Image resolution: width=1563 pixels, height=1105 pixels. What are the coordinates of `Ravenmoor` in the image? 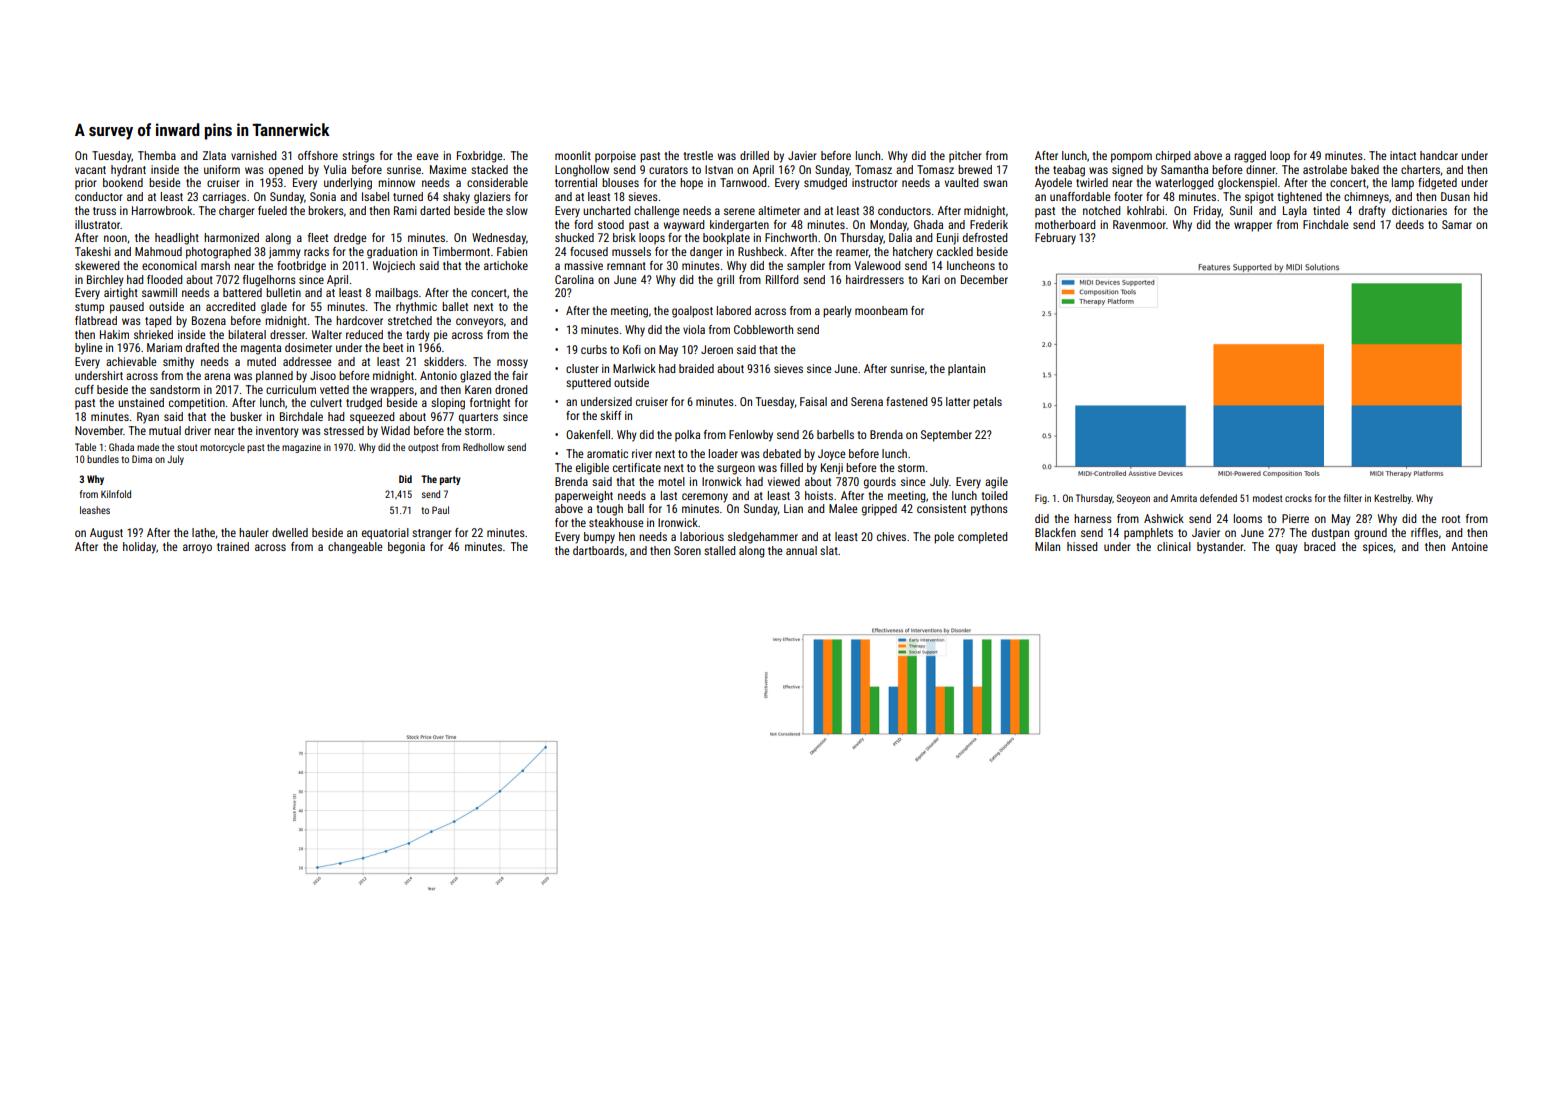 It's located at (1139, 224).
